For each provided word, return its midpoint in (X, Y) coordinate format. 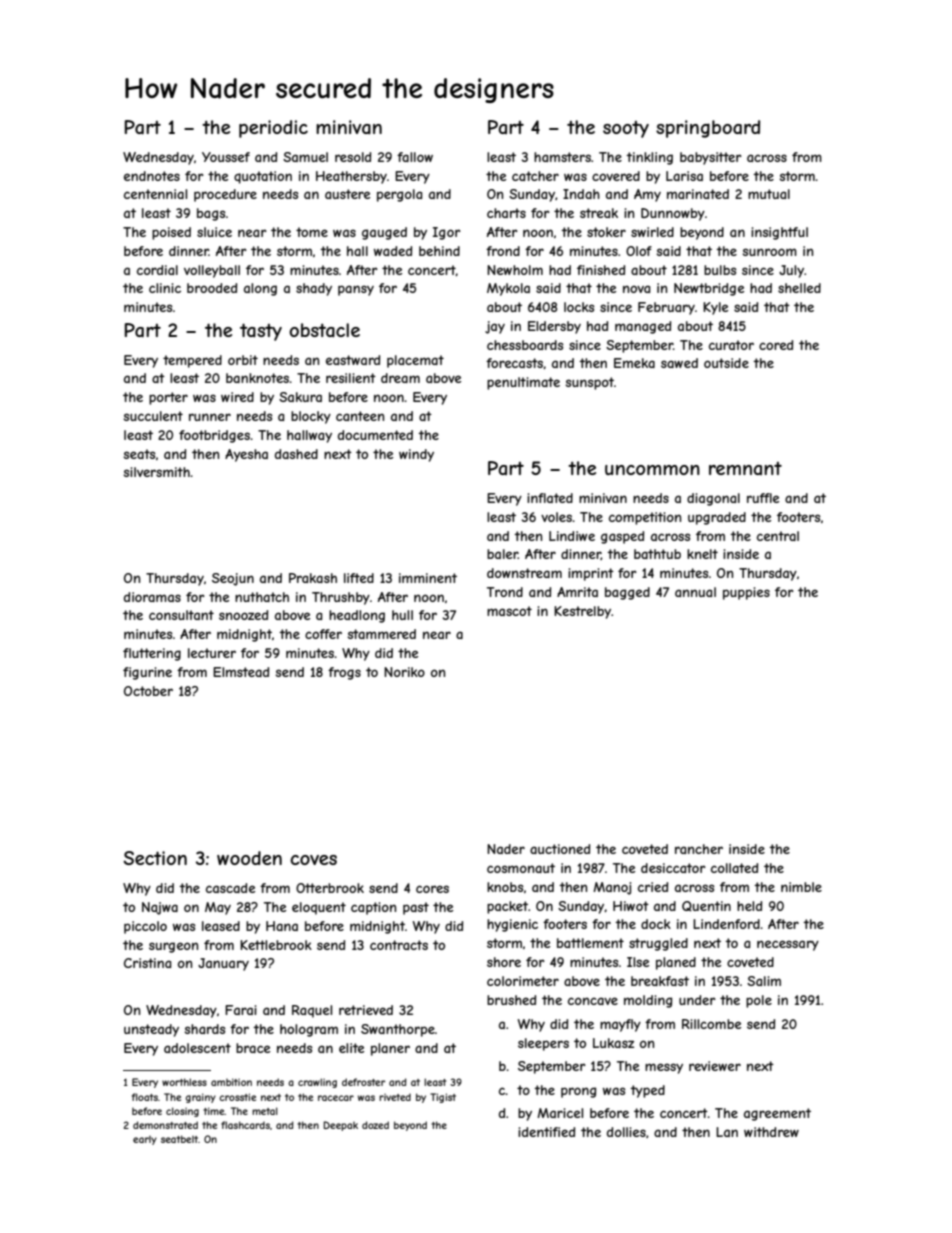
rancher (699, 849)
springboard (708, 129)
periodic (273, 129)
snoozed (243, 615)
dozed (375, 1125)
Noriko (404, 672)
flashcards (245, 1125)
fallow (415, 157)
